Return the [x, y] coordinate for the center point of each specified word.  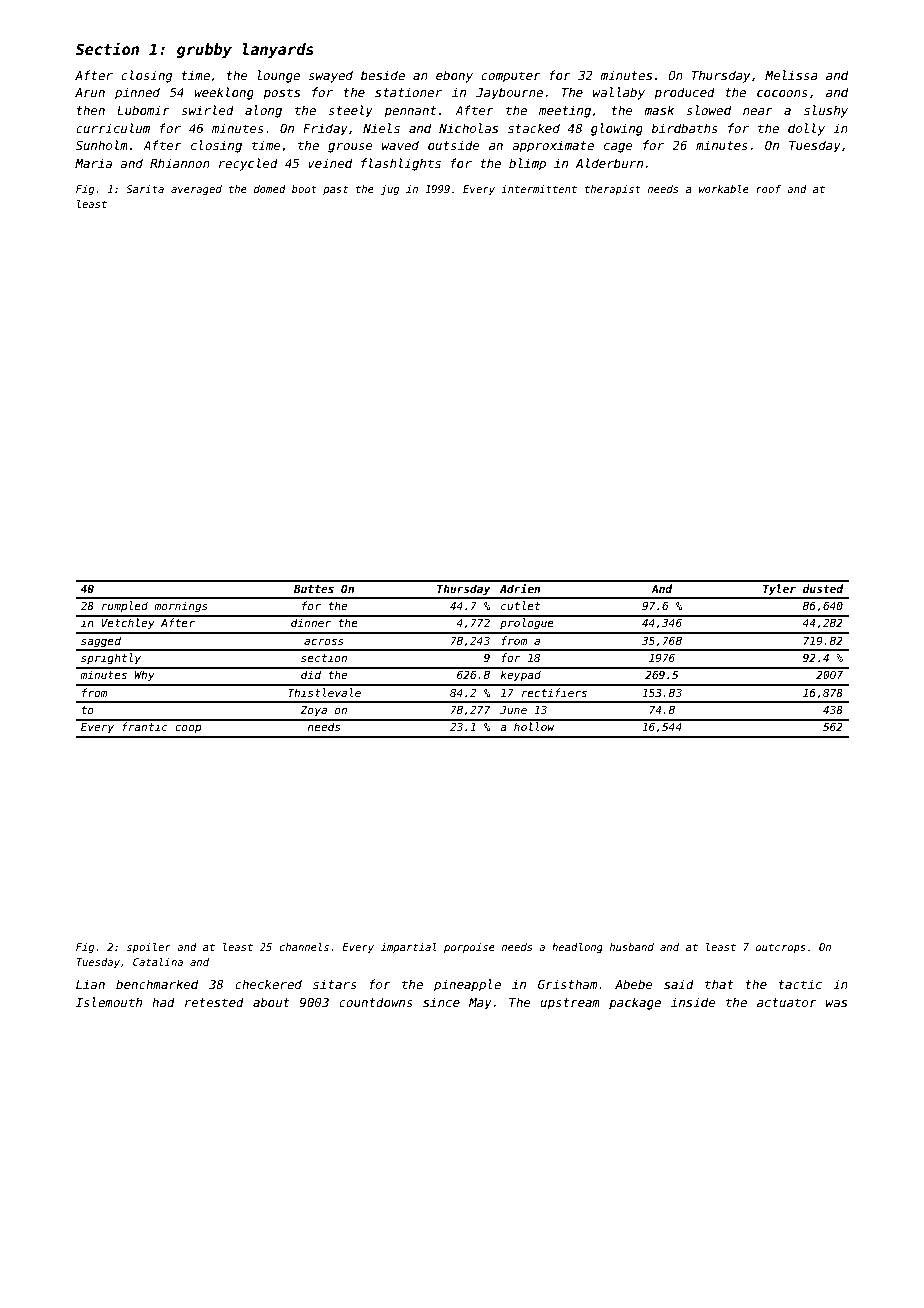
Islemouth [109, 1002]
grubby [204, 50]
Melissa [791, 75]
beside [383, 75]
